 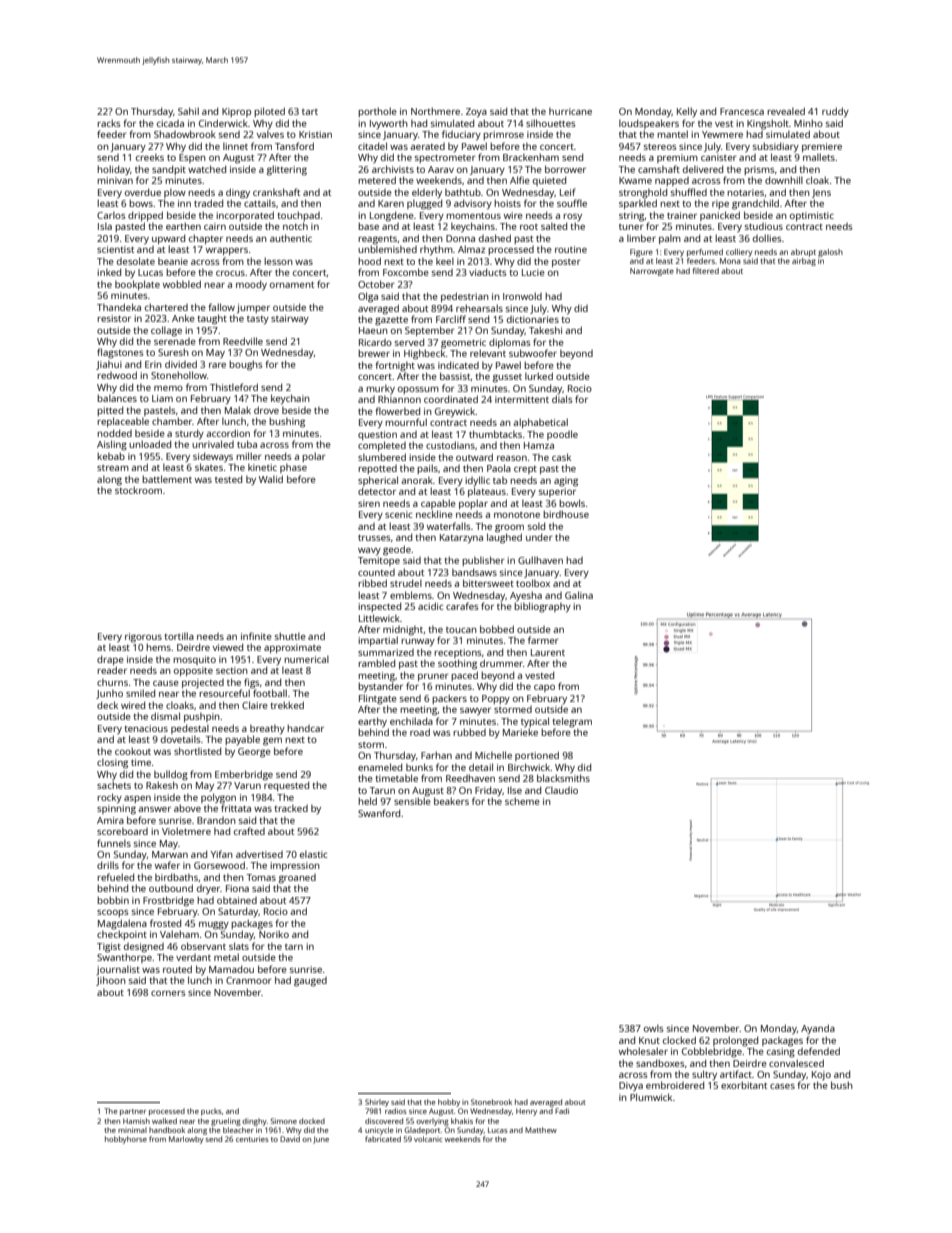 What do you see at coordinates (804, 262) in the screenshot?
I see `airbag` at bounding box center [804, 262].
